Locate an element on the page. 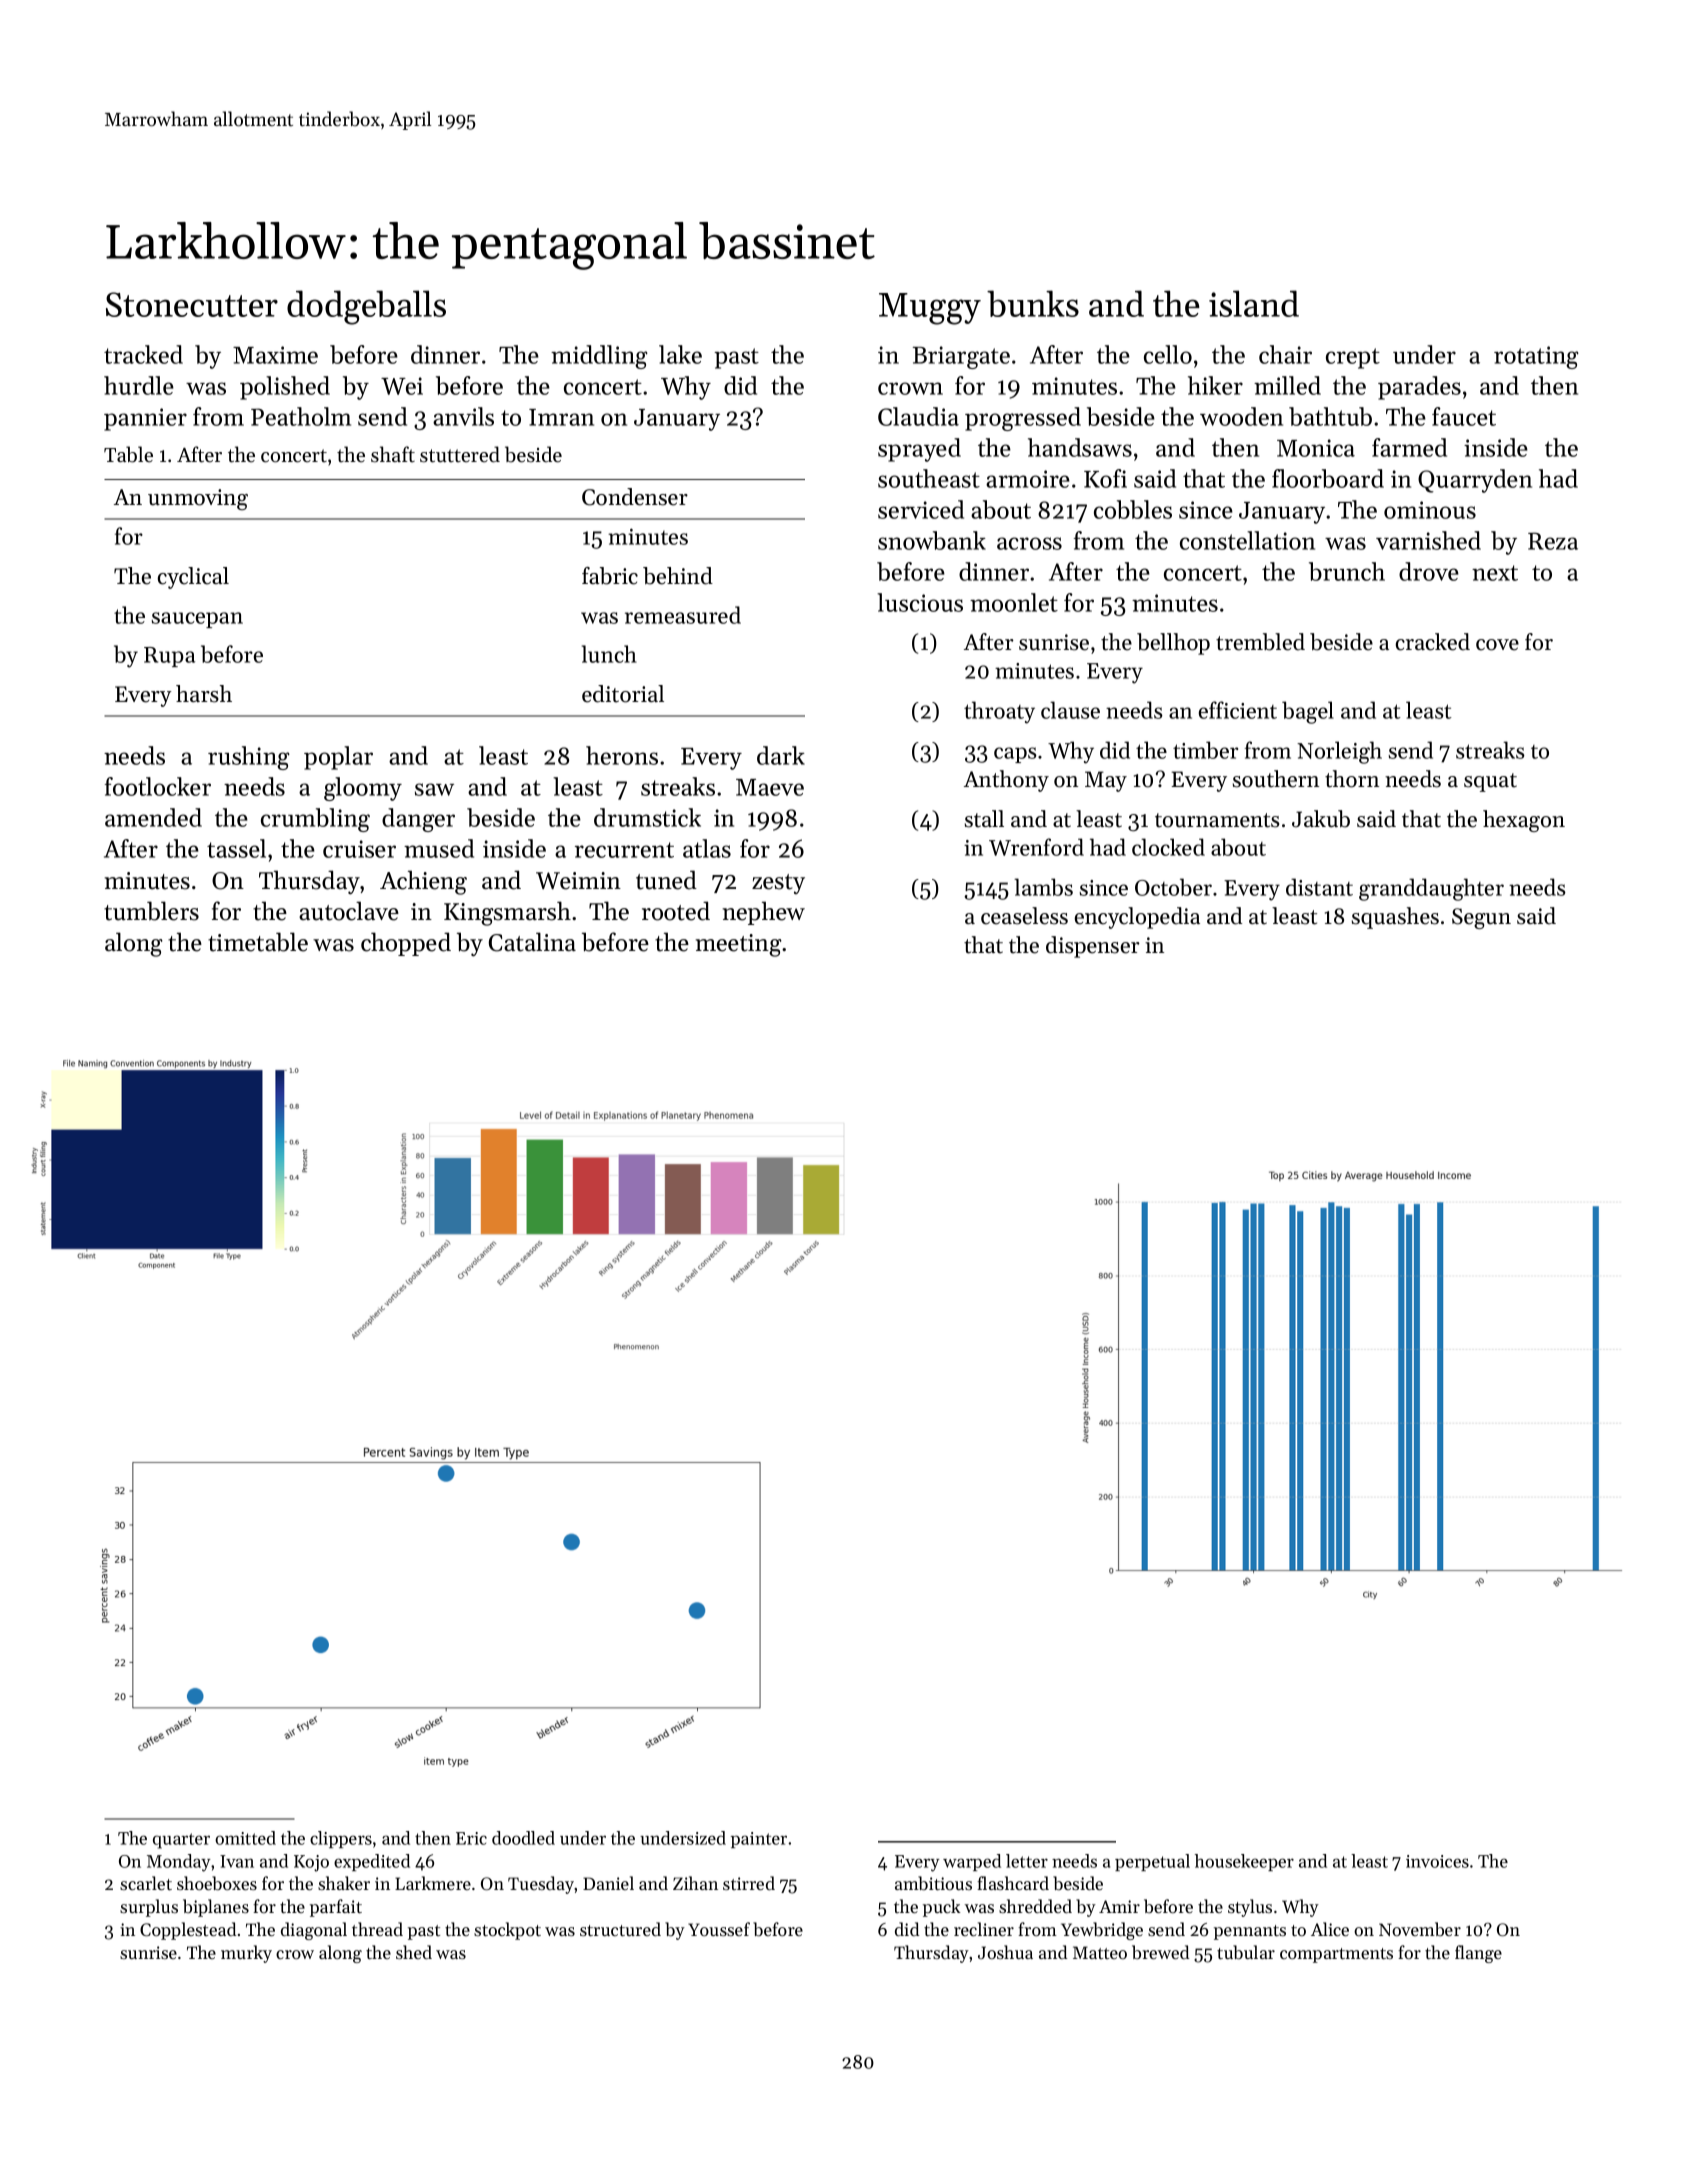 The width and height of the document is (1683, 2178). invoices is located at coordinates (1437, 1861).
